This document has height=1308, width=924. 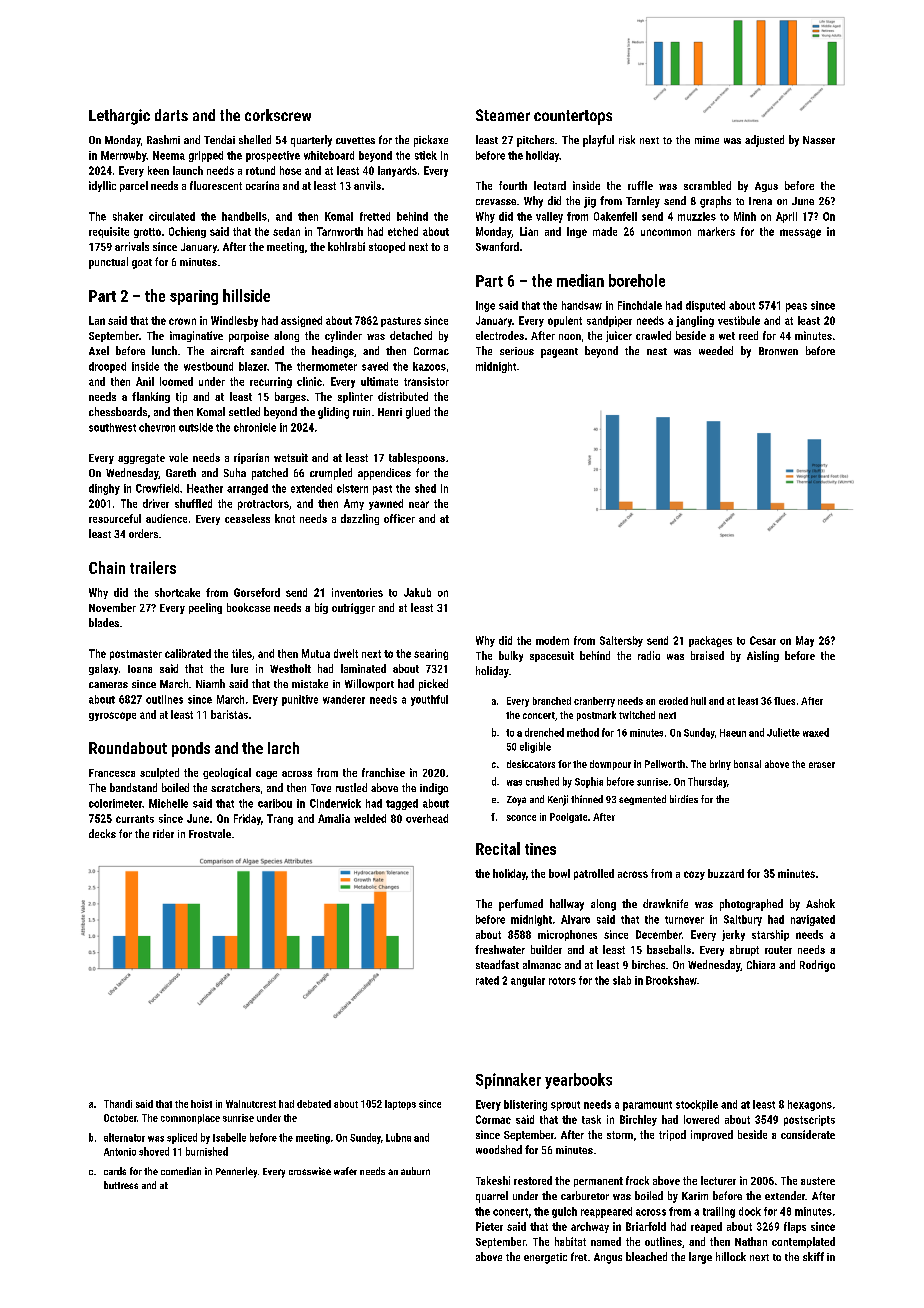 What do you see at coordinates (763, 640) in the document?
I see `Cesar` at bounding box center [763, 640].
